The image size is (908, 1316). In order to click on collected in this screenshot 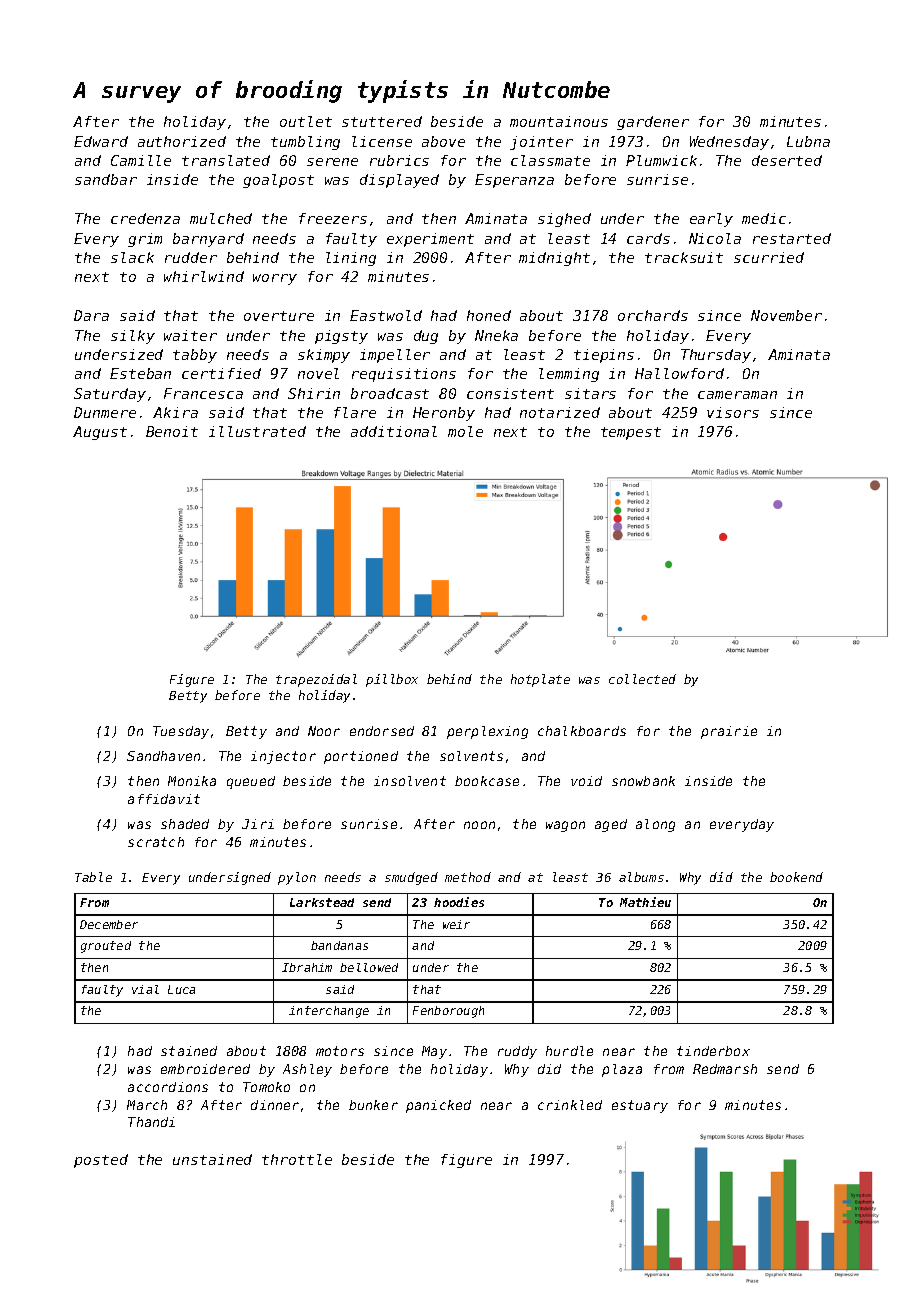, I will do `click(642, 679)`.
